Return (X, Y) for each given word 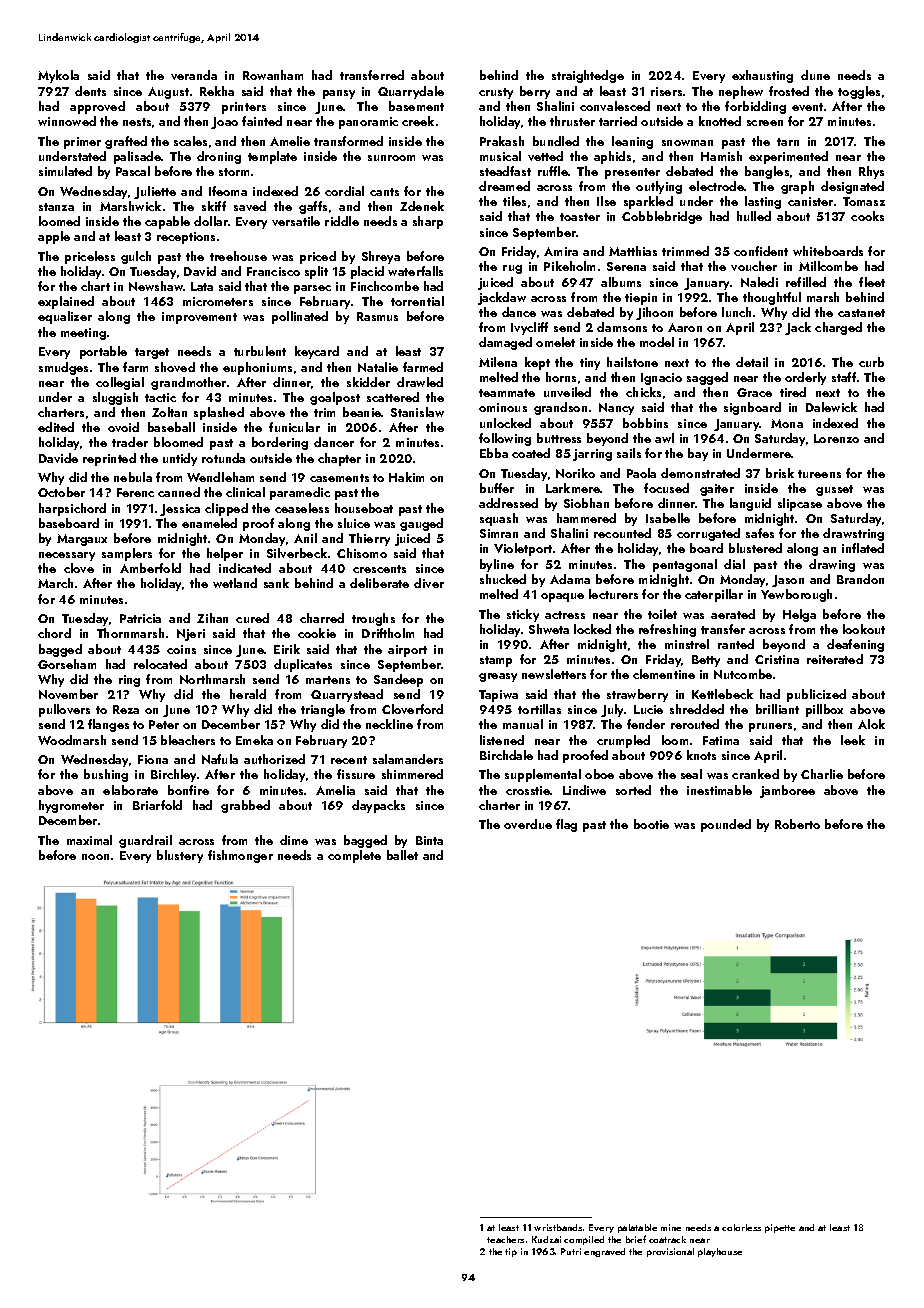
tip (511, 1252)
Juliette (155, 192)
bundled (556, 141)
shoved (175, 367)
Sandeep (398, 680)
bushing (106, 775)
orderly (805, 378)
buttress (559, 438)
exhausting (762, 76)
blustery (180, 856)
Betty (706, 661)
